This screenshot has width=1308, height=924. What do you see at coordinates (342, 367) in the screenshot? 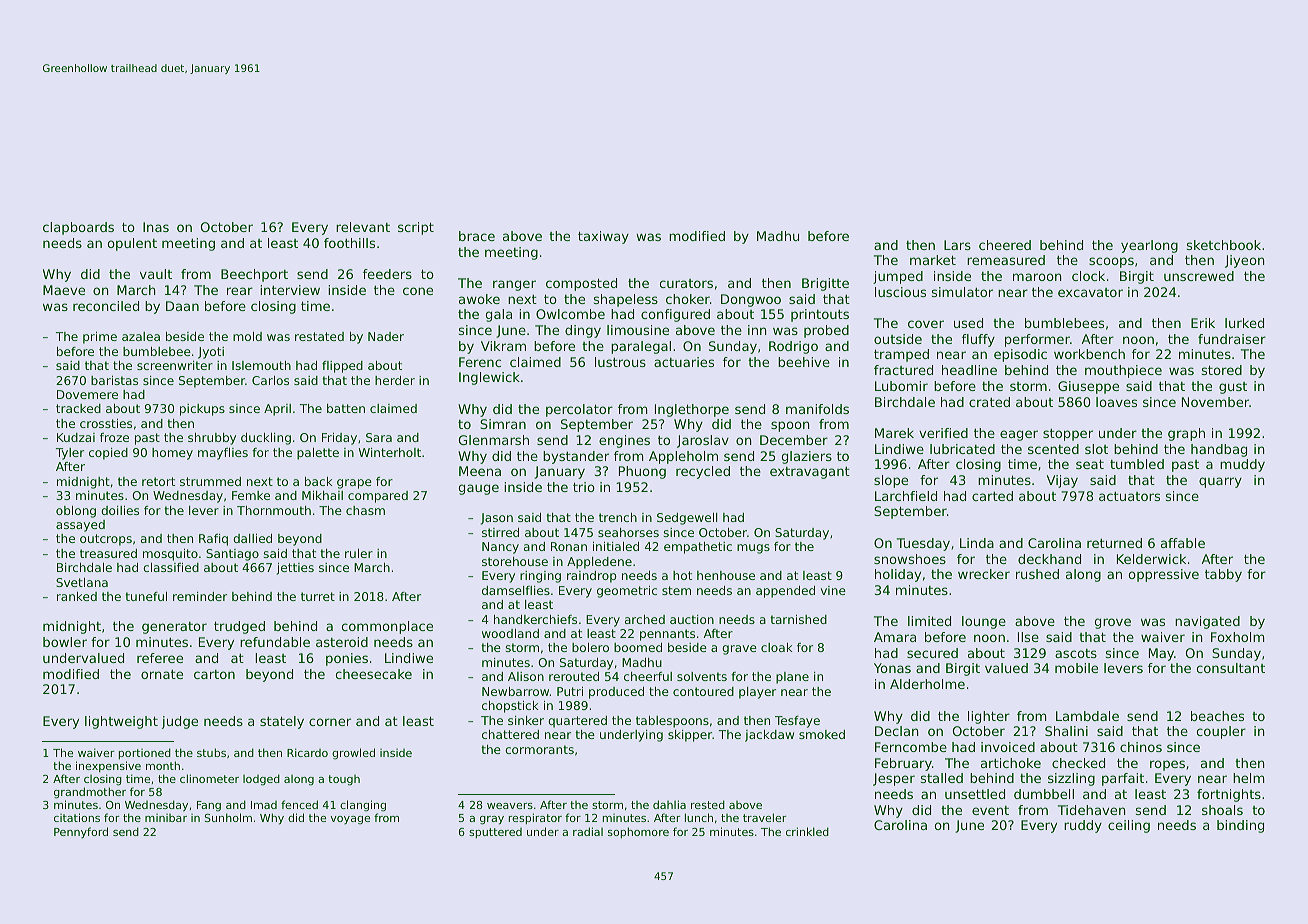
I see `flipped` at bounding box center [342, 367].
